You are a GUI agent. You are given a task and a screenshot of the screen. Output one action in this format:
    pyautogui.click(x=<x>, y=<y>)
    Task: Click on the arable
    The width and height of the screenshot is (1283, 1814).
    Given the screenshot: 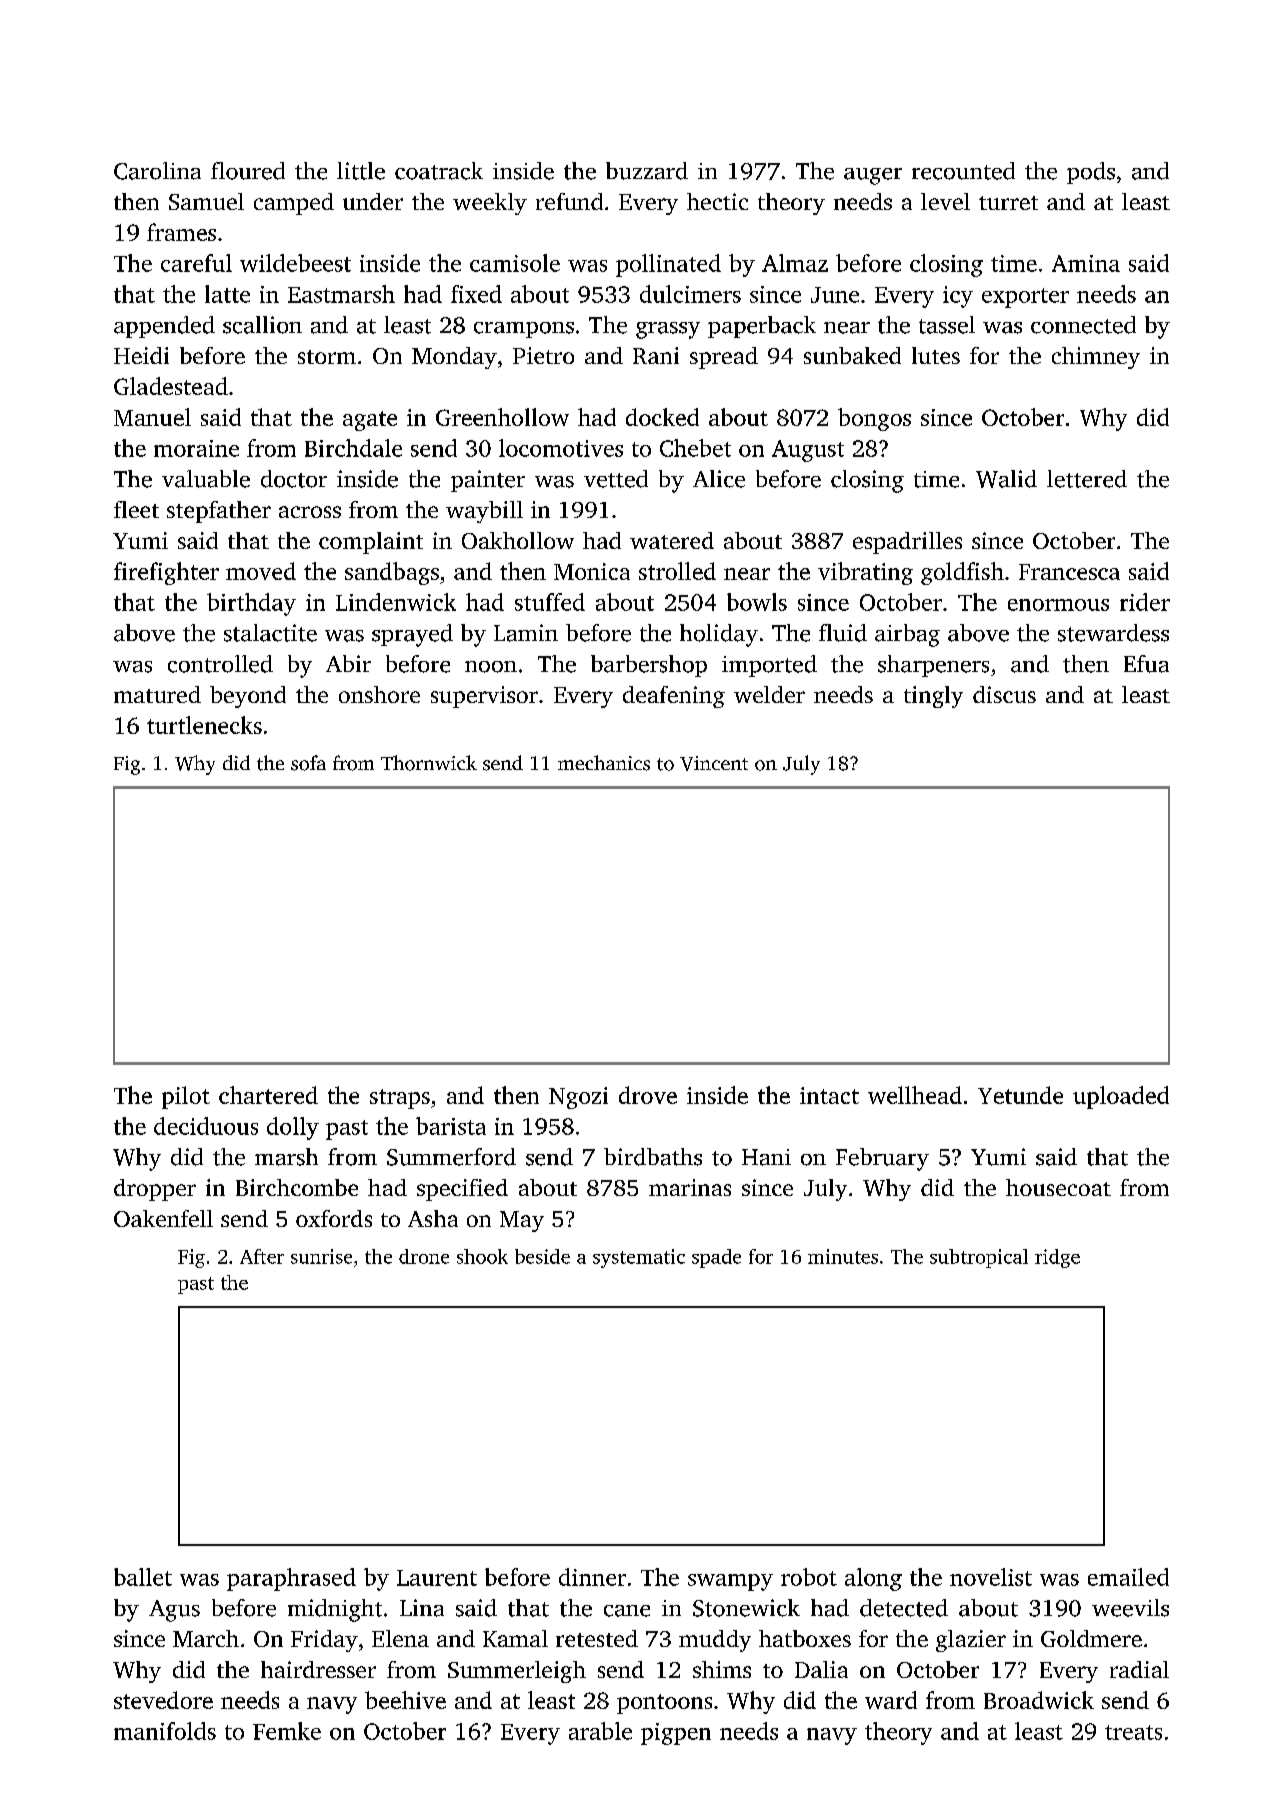 What is the action you would take?
    pyautogui.click(x=600, y=1731)
